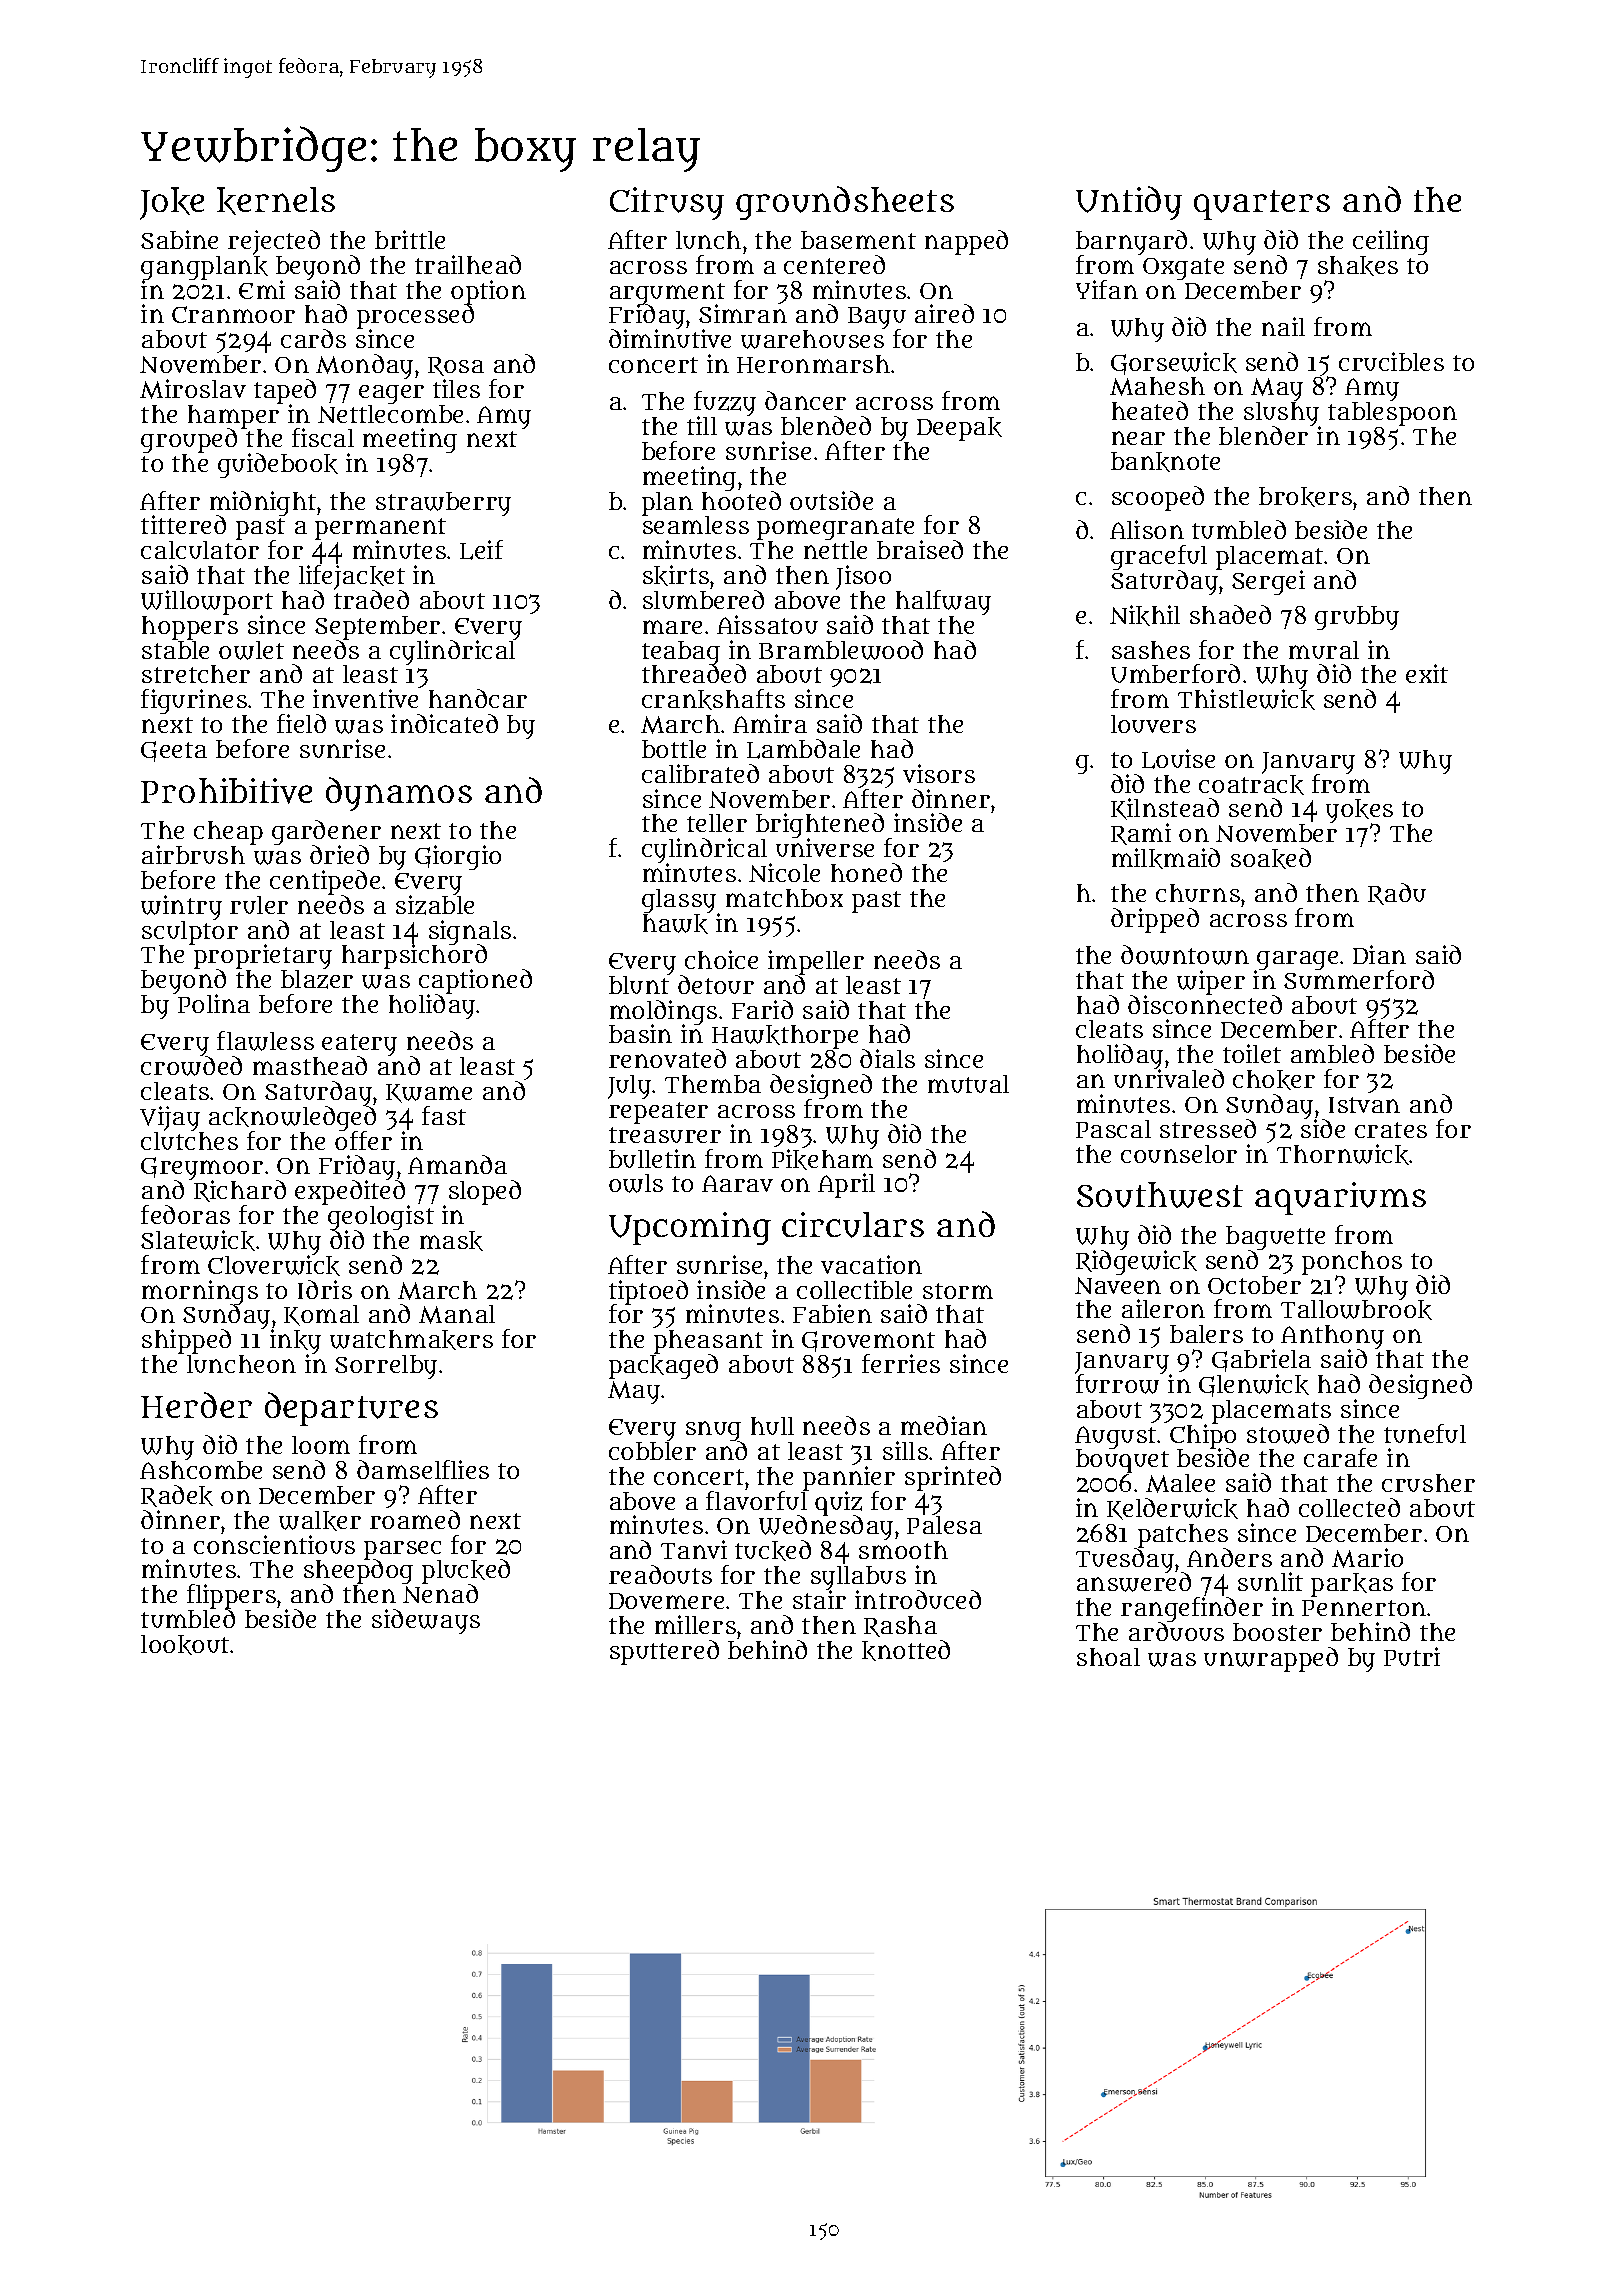 This image has width=1620, height=2292. Describe the element at coordinates (1129, 203) in the image. I see `Untidy` at that location.
